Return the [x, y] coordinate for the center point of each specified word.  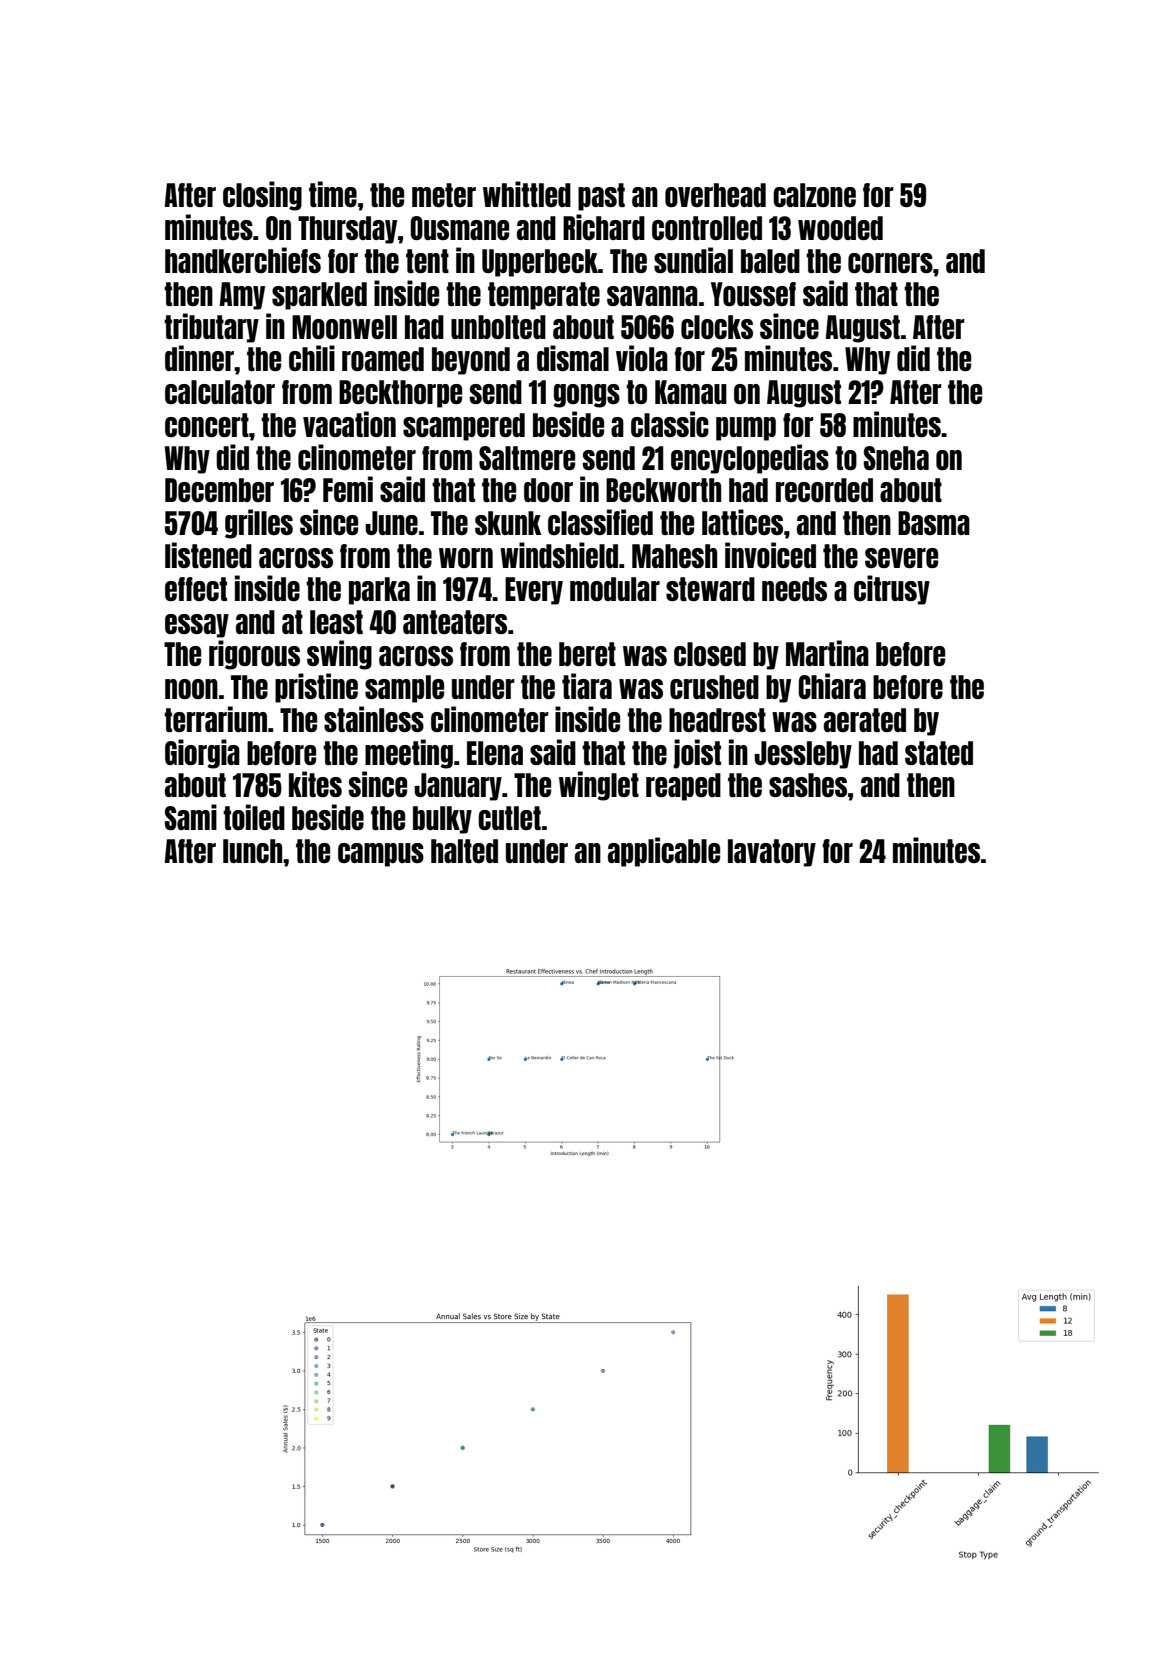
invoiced [770, 555]
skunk [508, 523]
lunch [252, 851]
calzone [814, 195]
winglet [599, 786]
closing [262, 196]
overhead [715, 195]
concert [207, 425]
